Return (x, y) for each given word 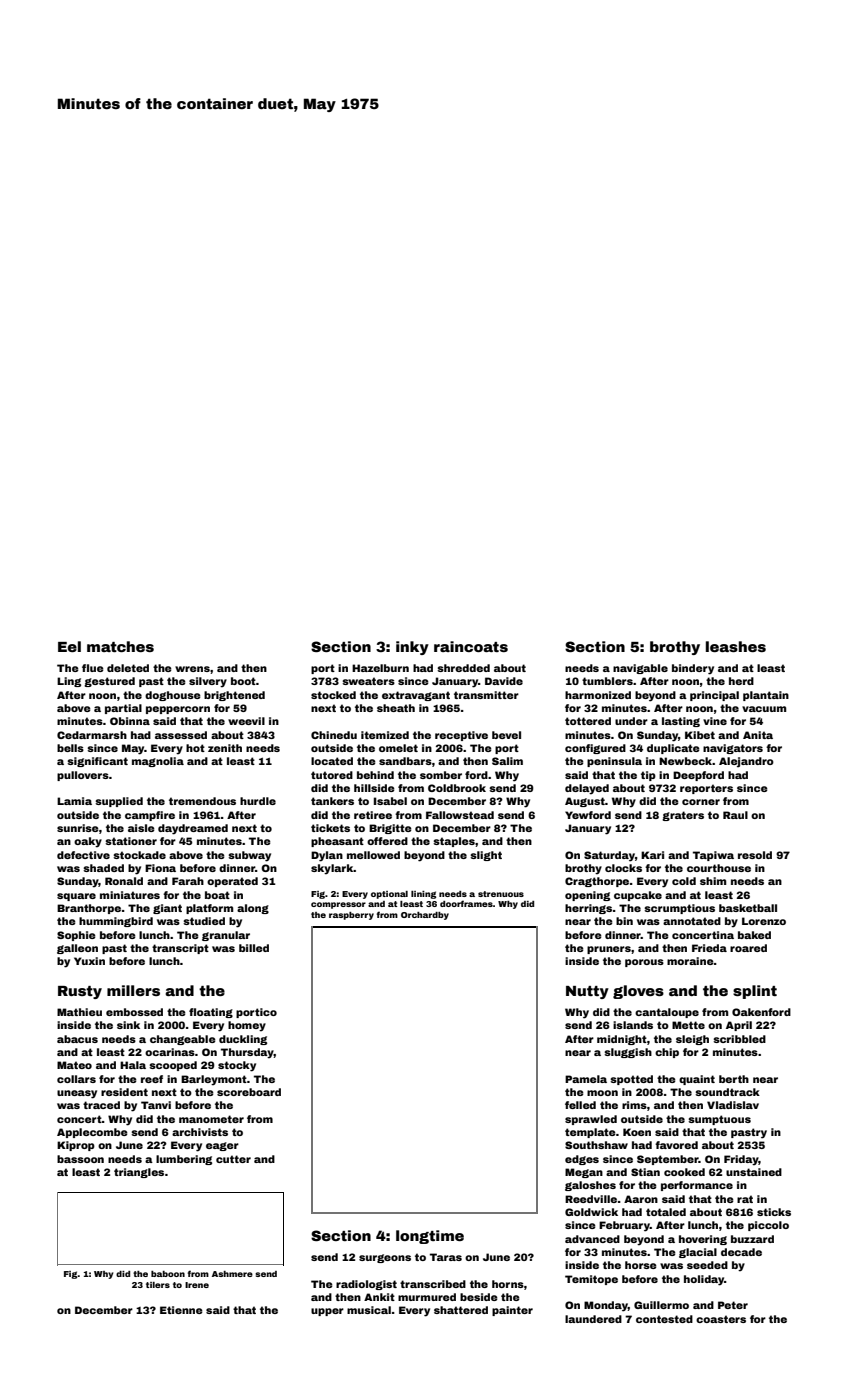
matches (120, 646)
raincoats (471, 646)
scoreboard (249, 1092)
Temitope (591, 1280)
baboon (168, 1274)
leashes (736, 646)
